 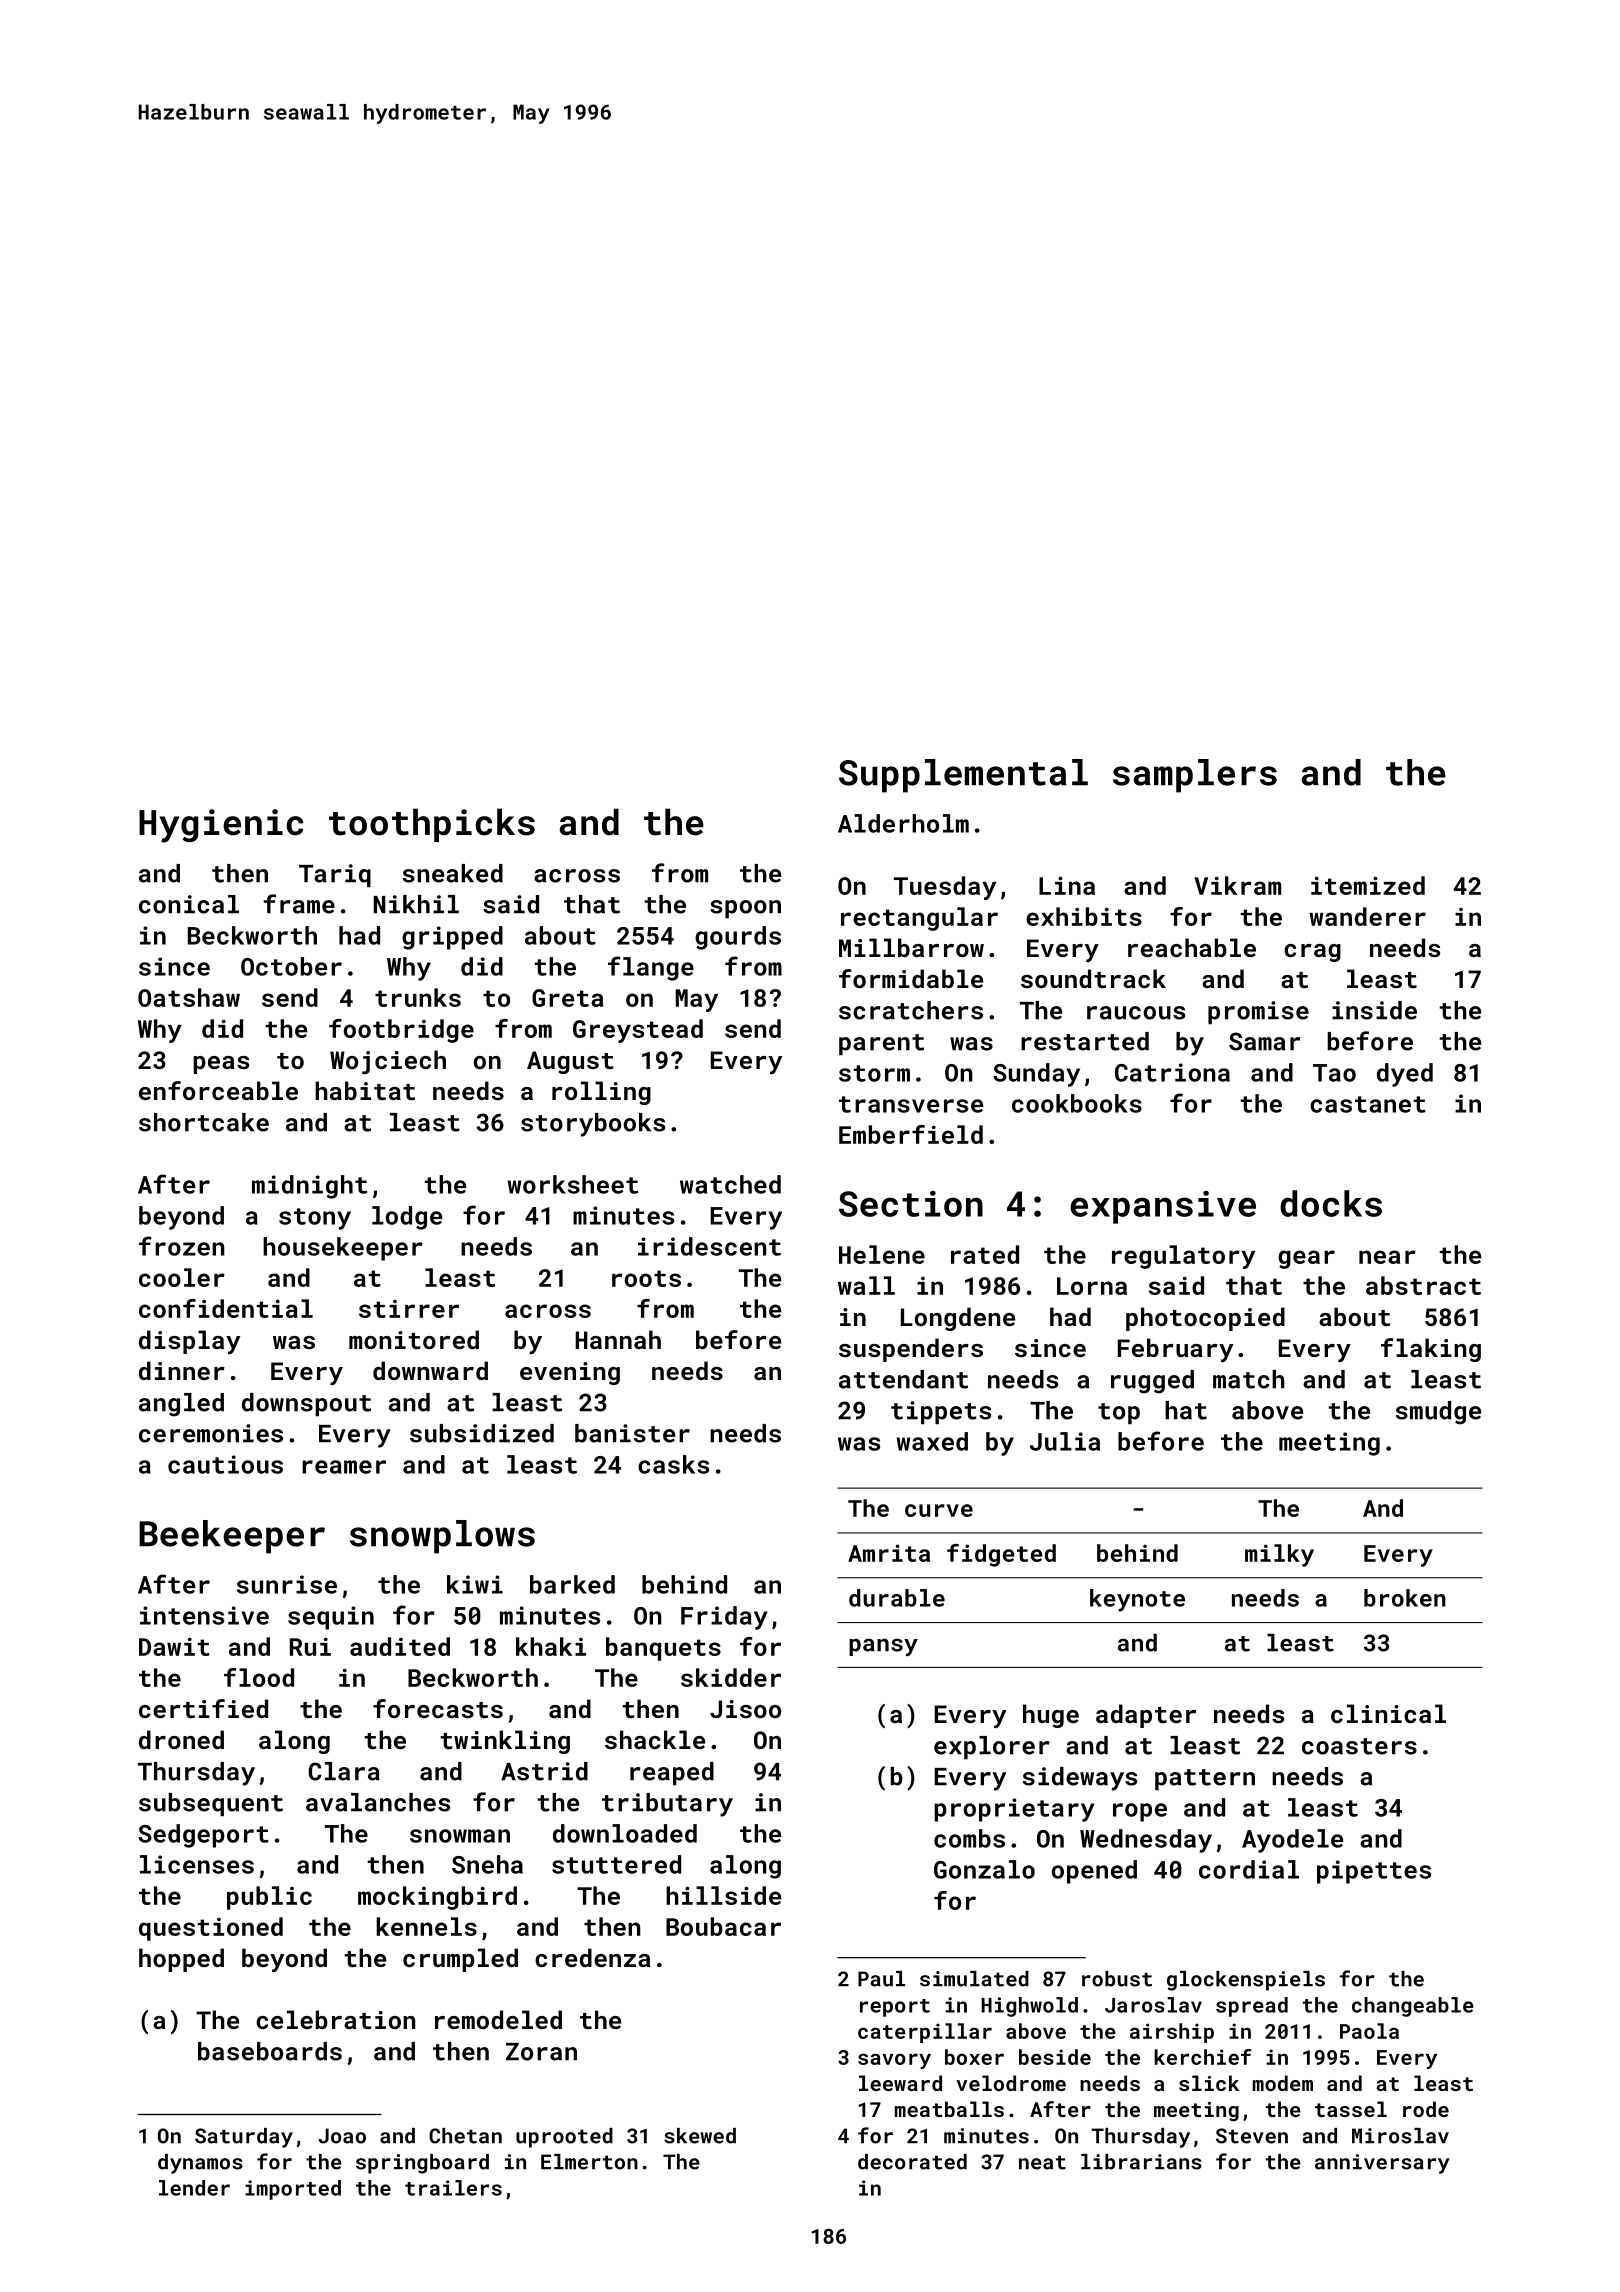 What do you see at coordinates (1388, 1713) in the page?
I see `clinical` at bounding box center [1388, 1713].
